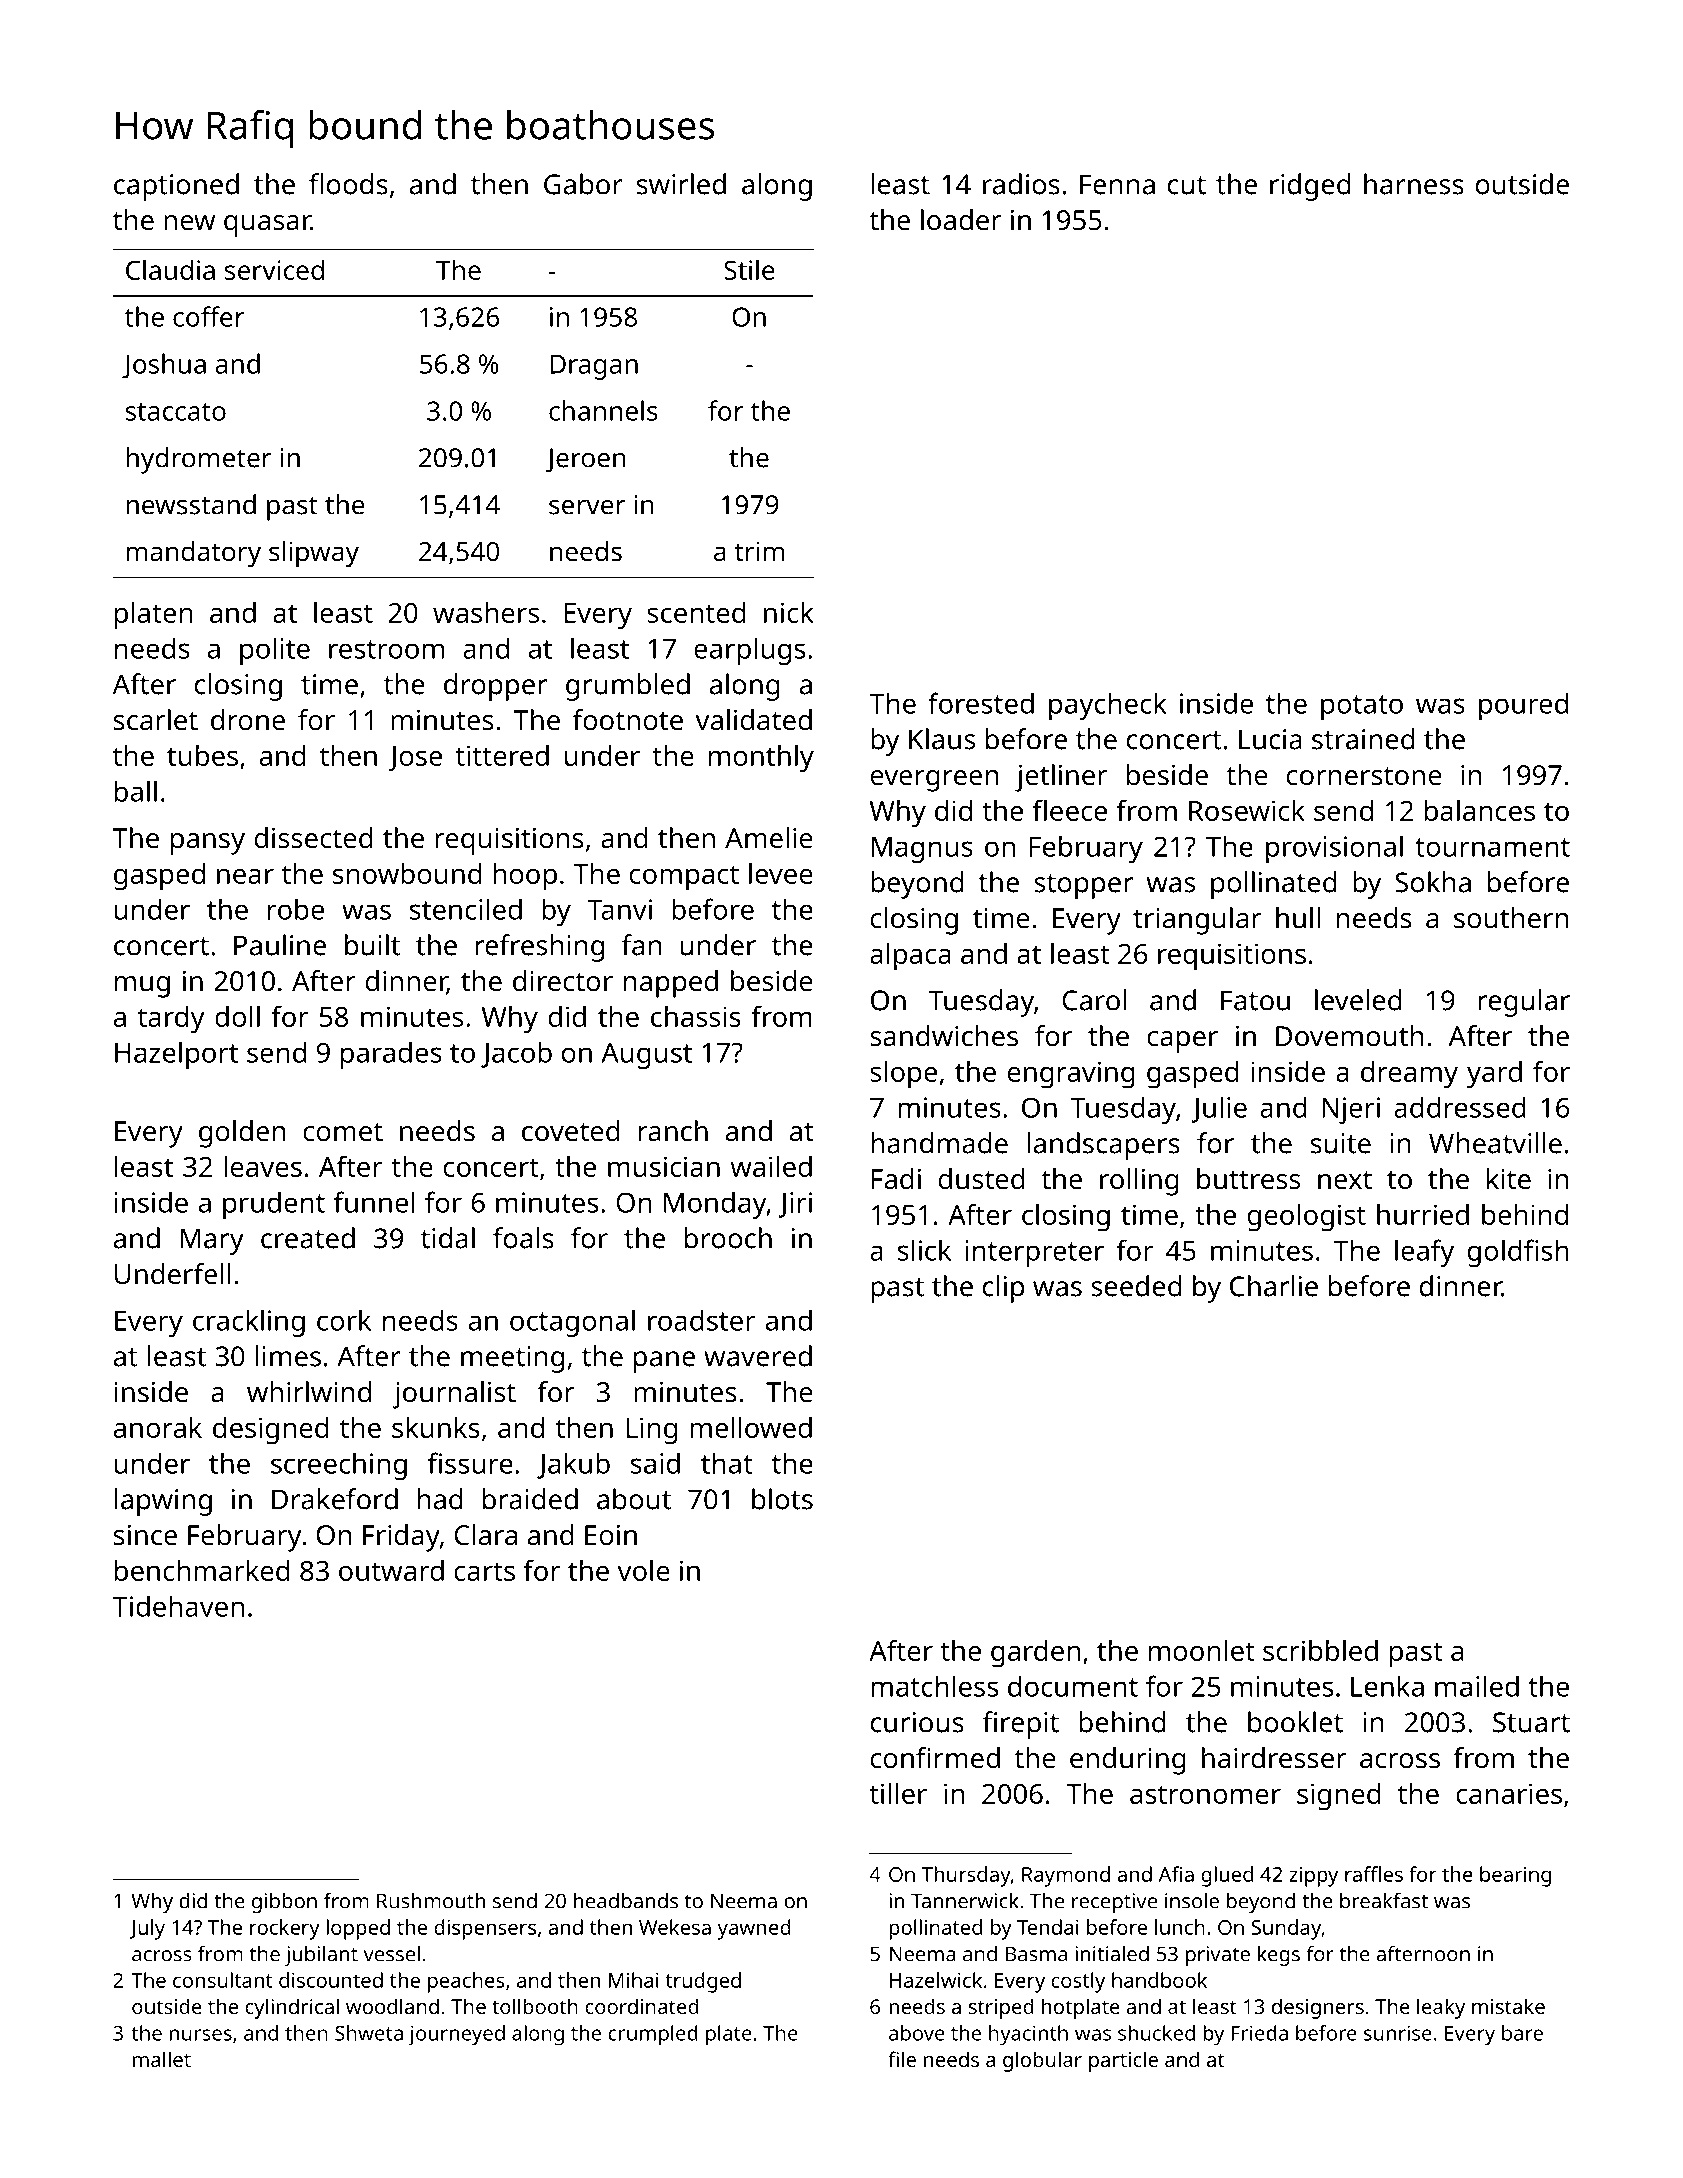 The image size is (1683, 2178). I want to click on leaves, so click(263, 1166).
